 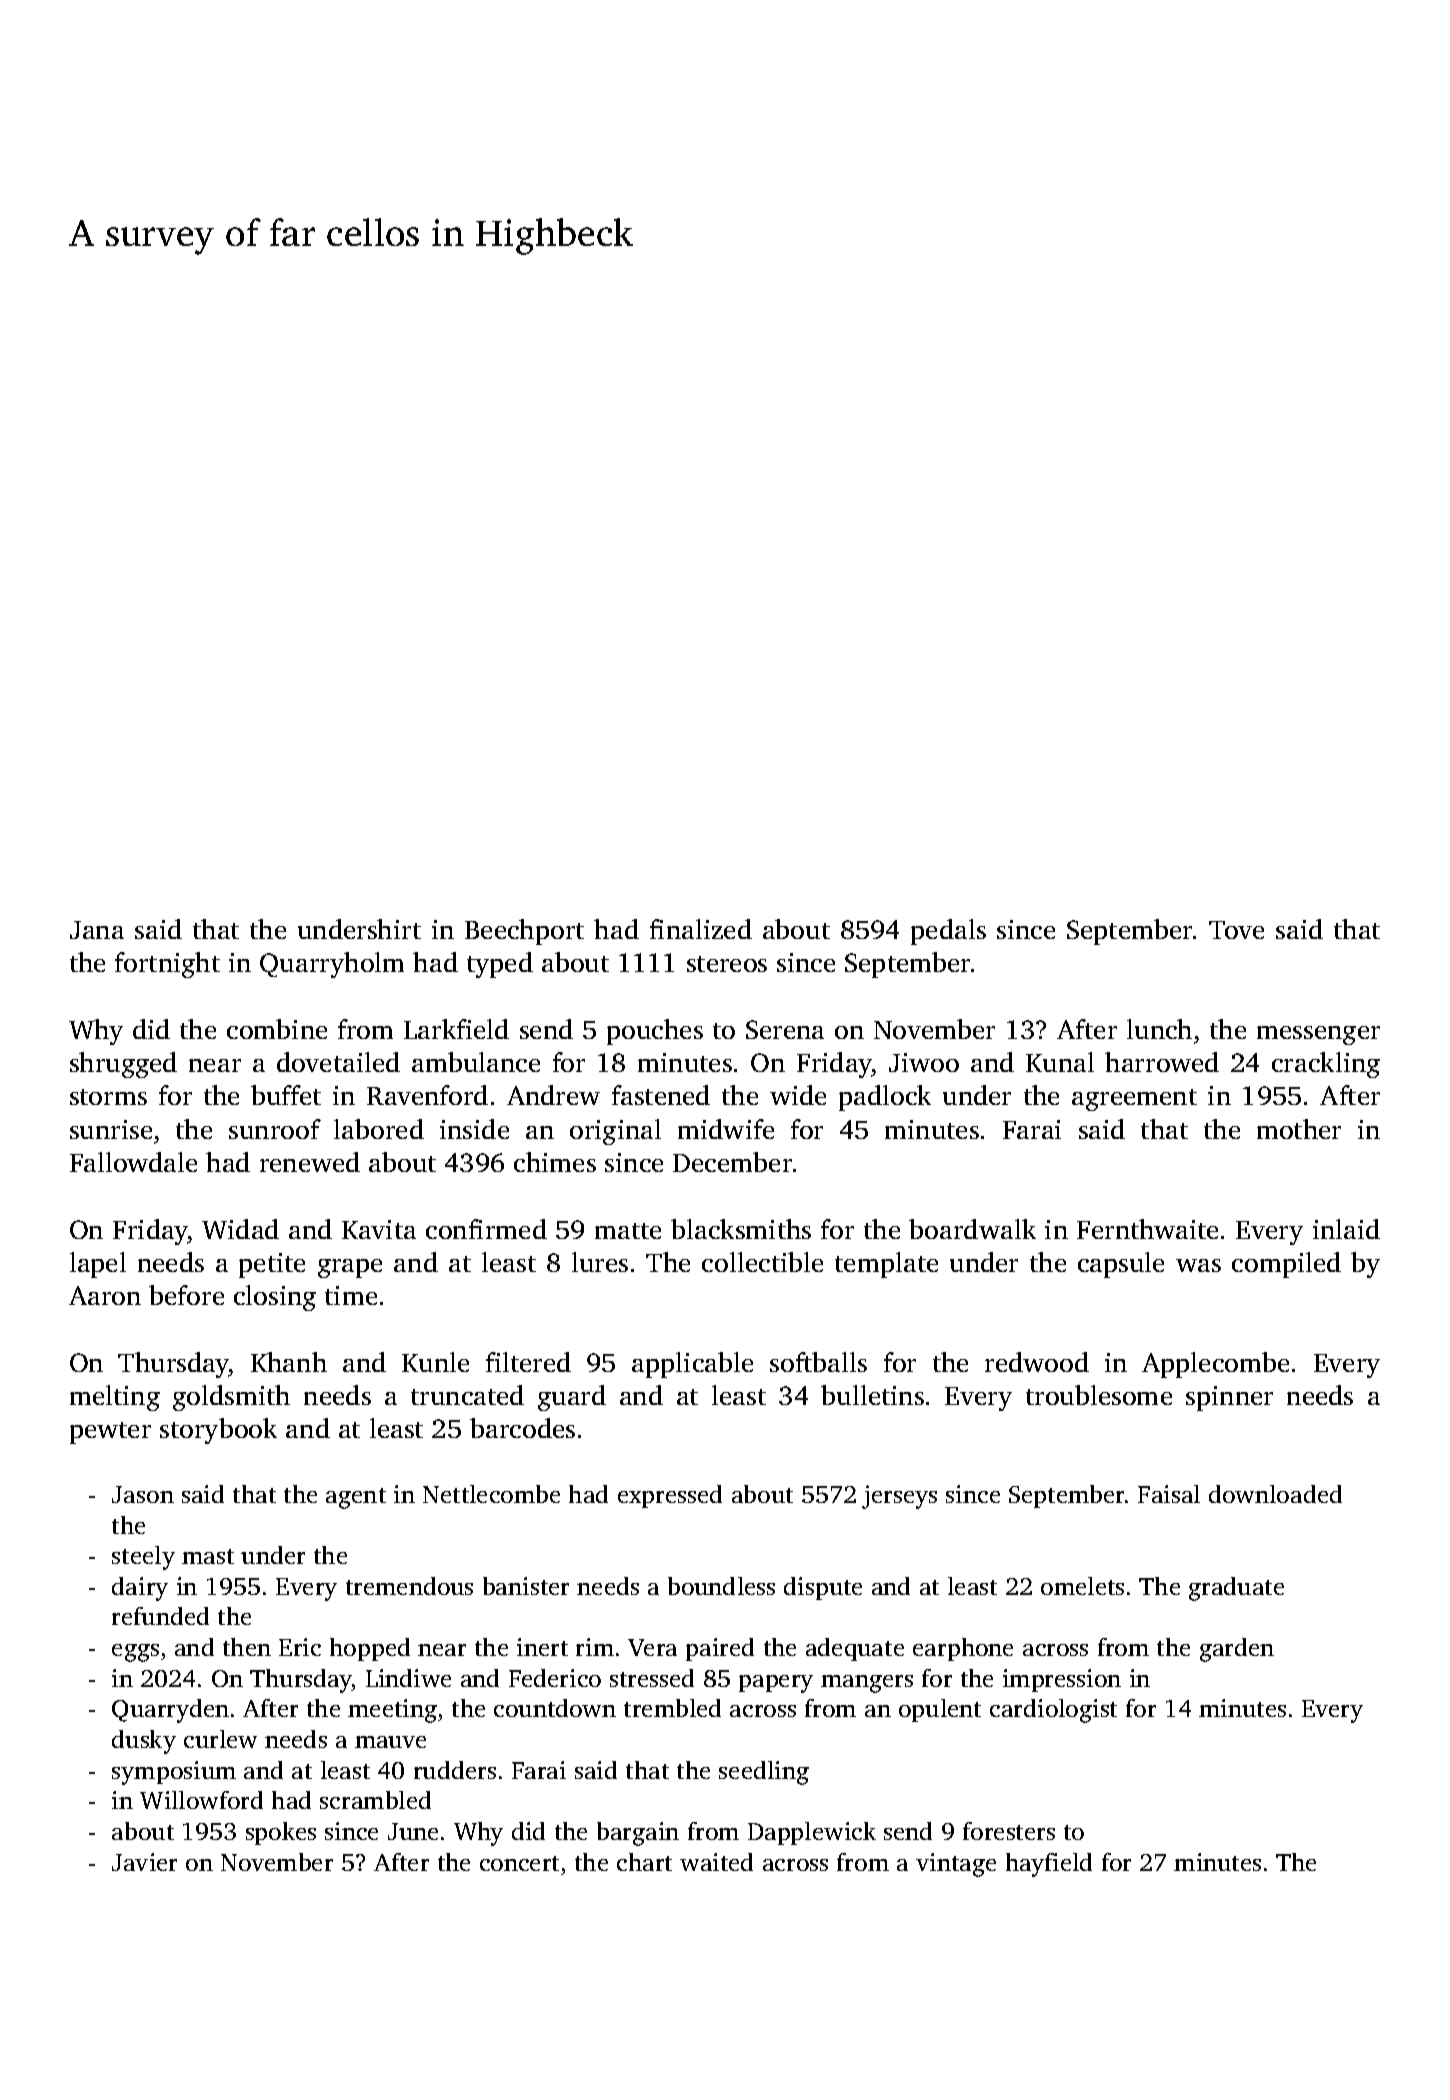 I want to click on concert, so click(x=519, y=1863).
